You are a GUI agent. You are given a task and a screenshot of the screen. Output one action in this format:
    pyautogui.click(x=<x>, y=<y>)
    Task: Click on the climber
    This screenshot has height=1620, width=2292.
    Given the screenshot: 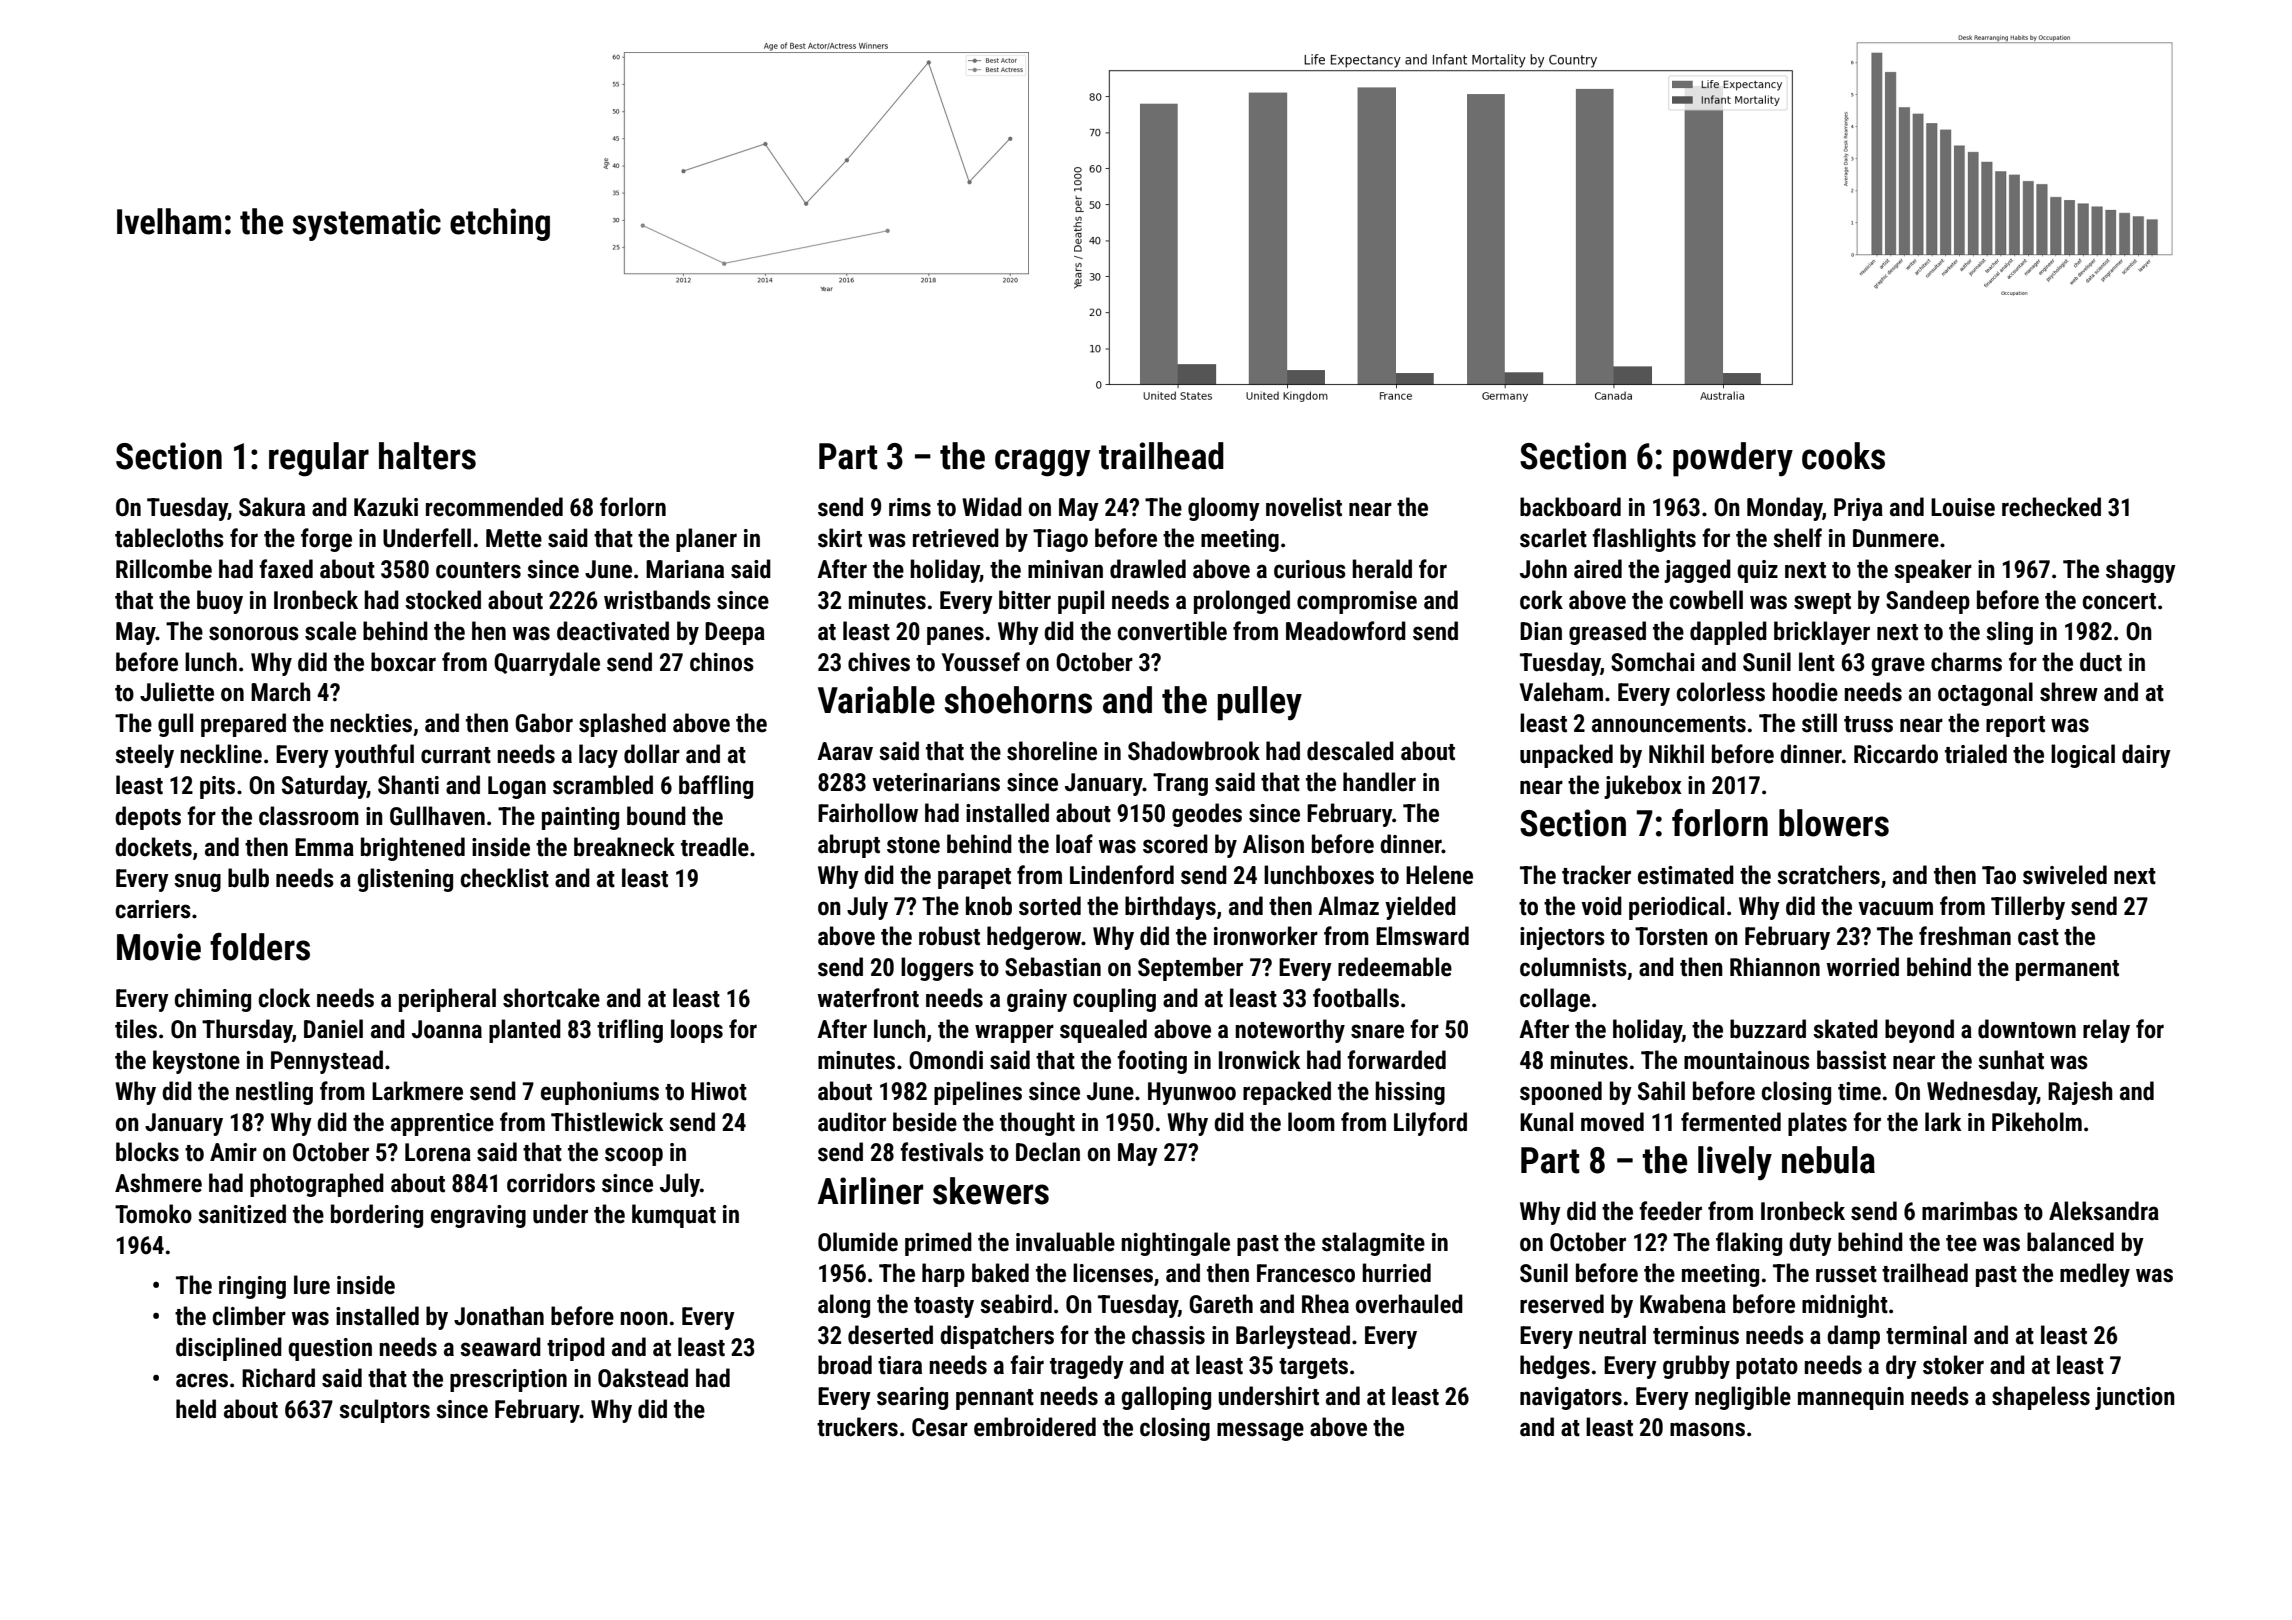 What is the action you would take?
    pyautogui.click(x=249, y=1316)
